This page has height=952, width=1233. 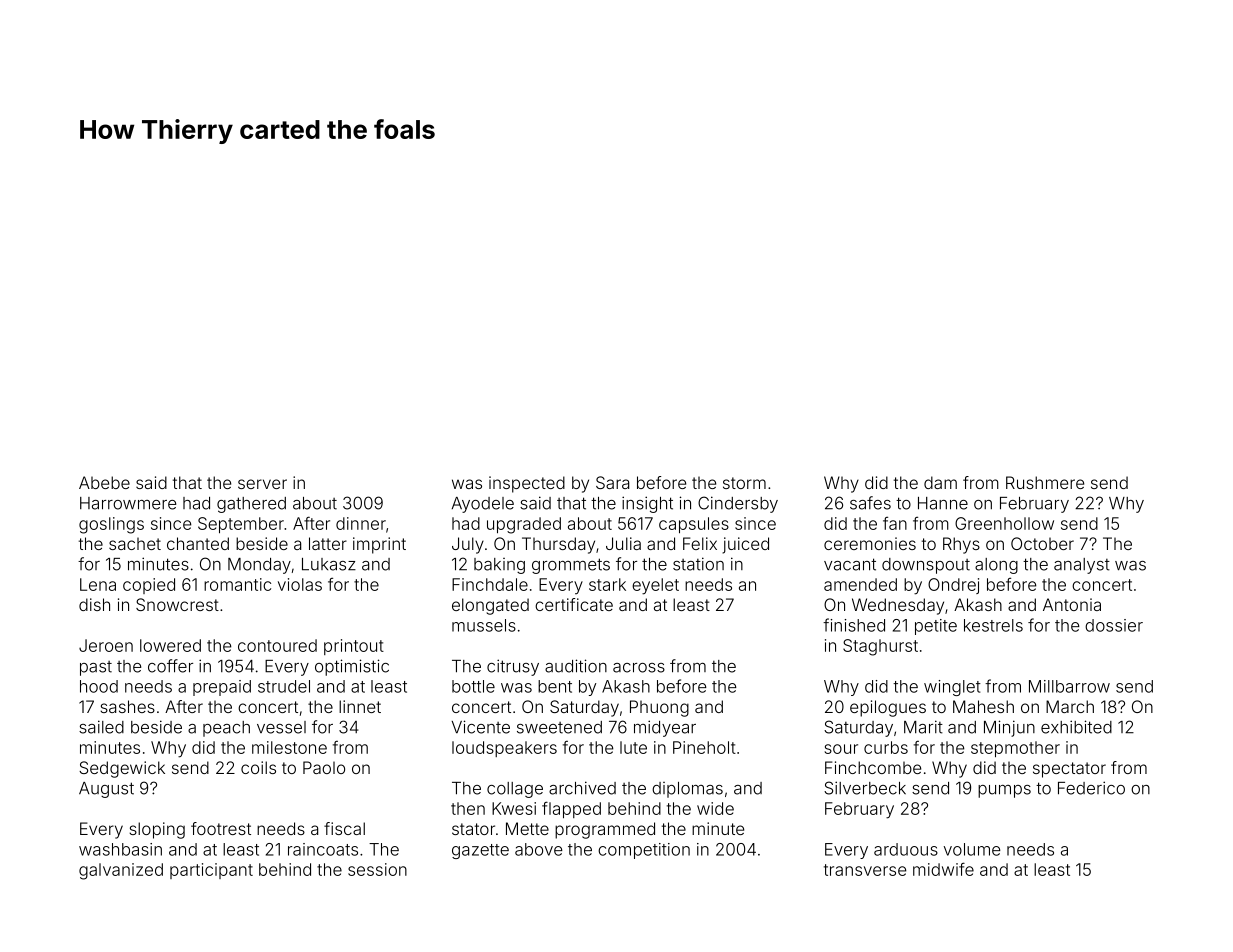 I want to click on fan, so click(x=895, y=523).
